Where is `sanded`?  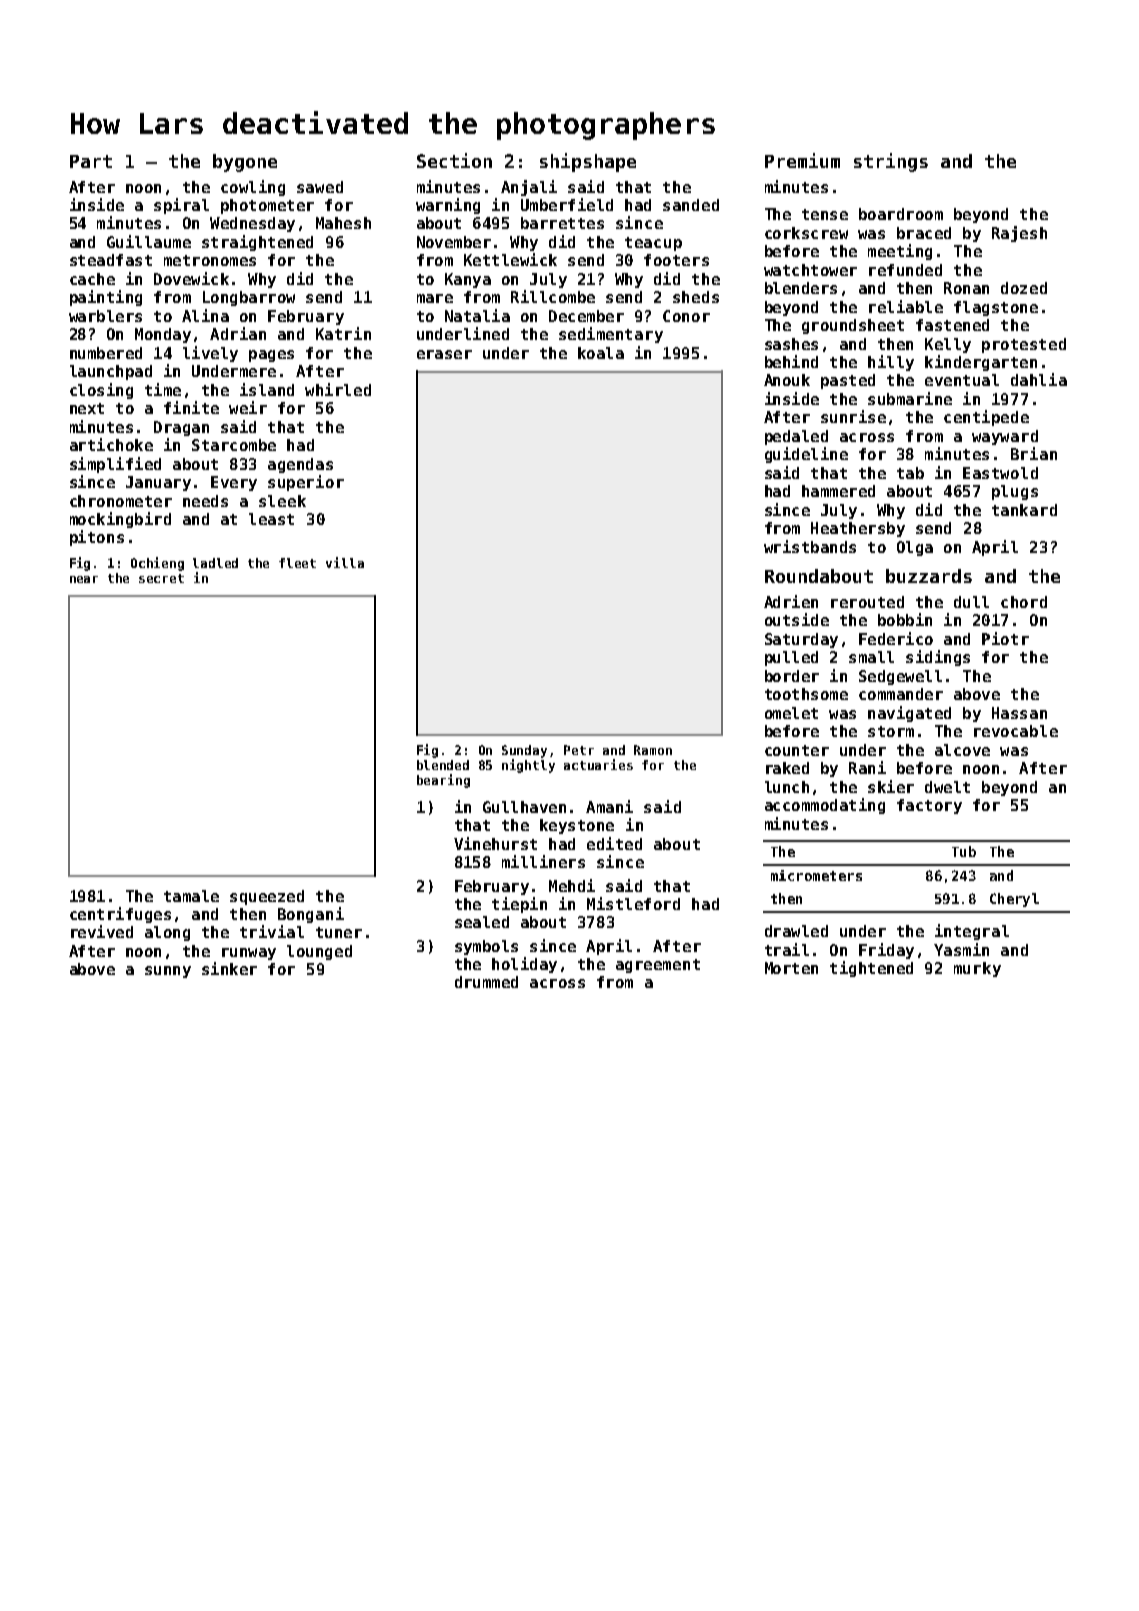 sanded is located at coordinates (691, 205).
